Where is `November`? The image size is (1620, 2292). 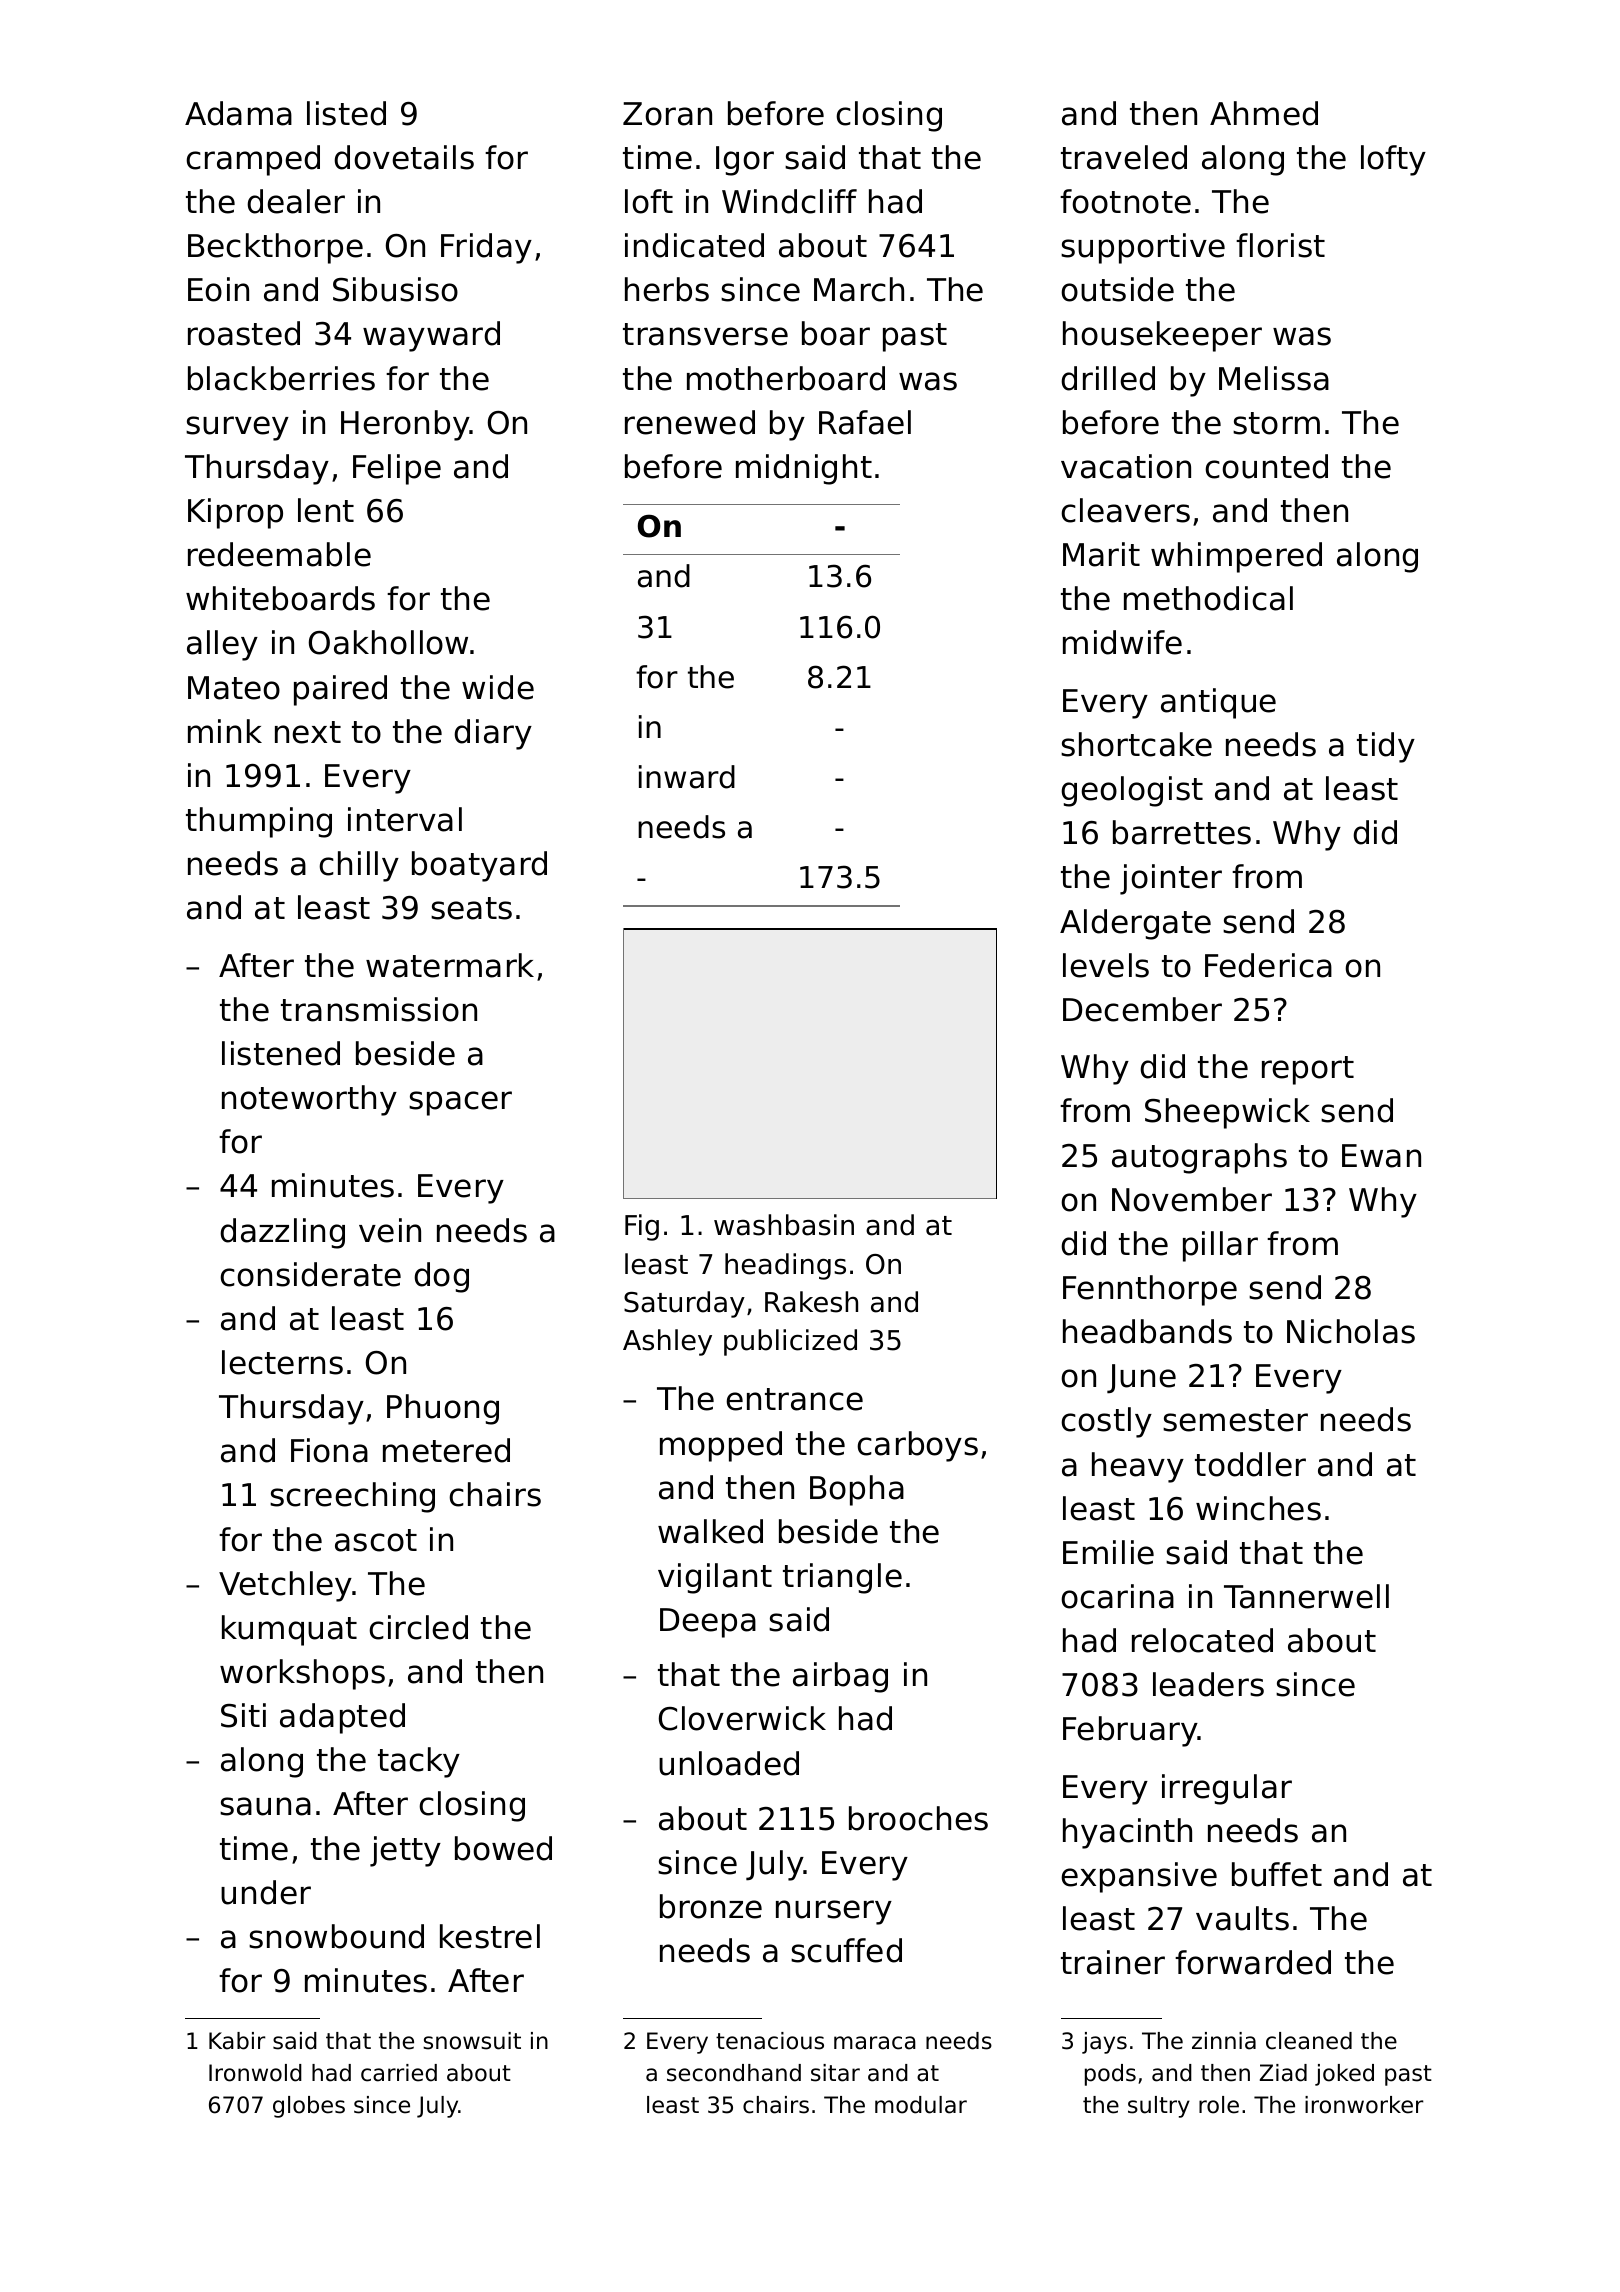 November is located at coordinates (1192, 1199).
